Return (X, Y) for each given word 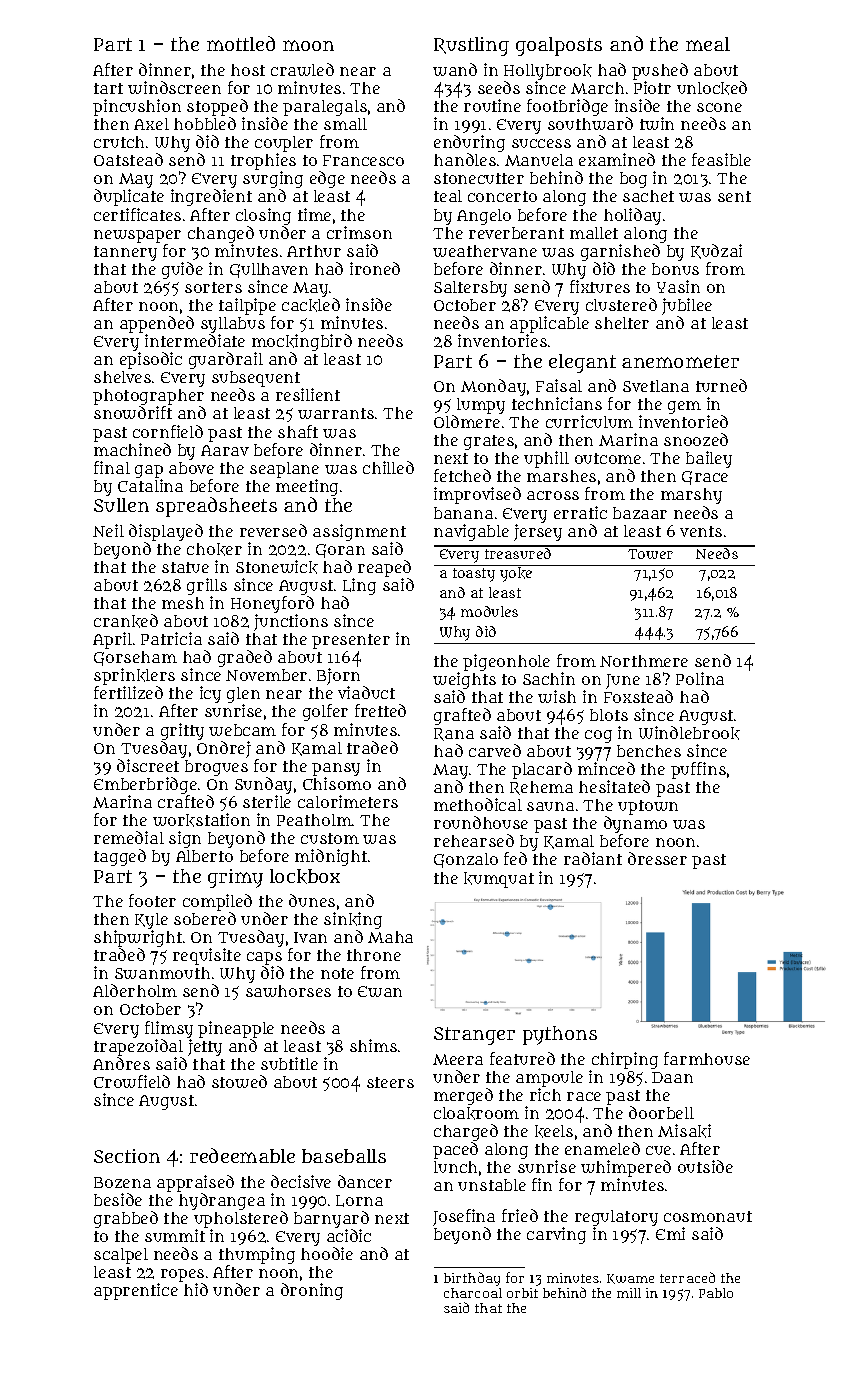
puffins (698, 770)
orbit (522, 1293)
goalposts (559, 46)
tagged (120, 857)
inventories (502, 340)
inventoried (683, 421)
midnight (331, 857)
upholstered (241, 1219)
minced (606, 768)
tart (108, 88)
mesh (183, 603)
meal (708, 44)
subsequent (256, 379)
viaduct (366, 692)
